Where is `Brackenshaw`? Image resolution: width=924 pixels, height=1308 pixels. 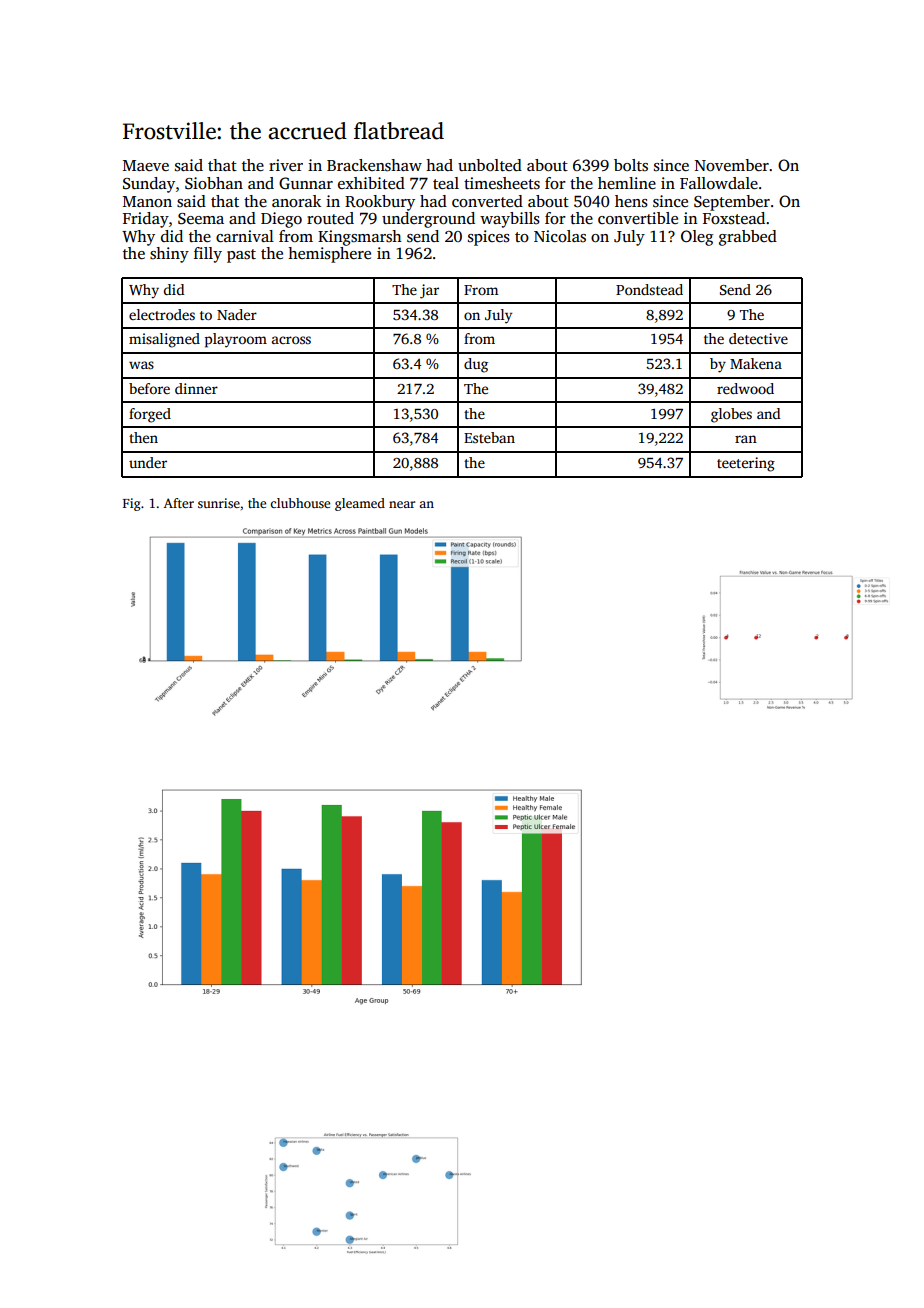
Brackenshaw is located at coordinates (374, 165).
